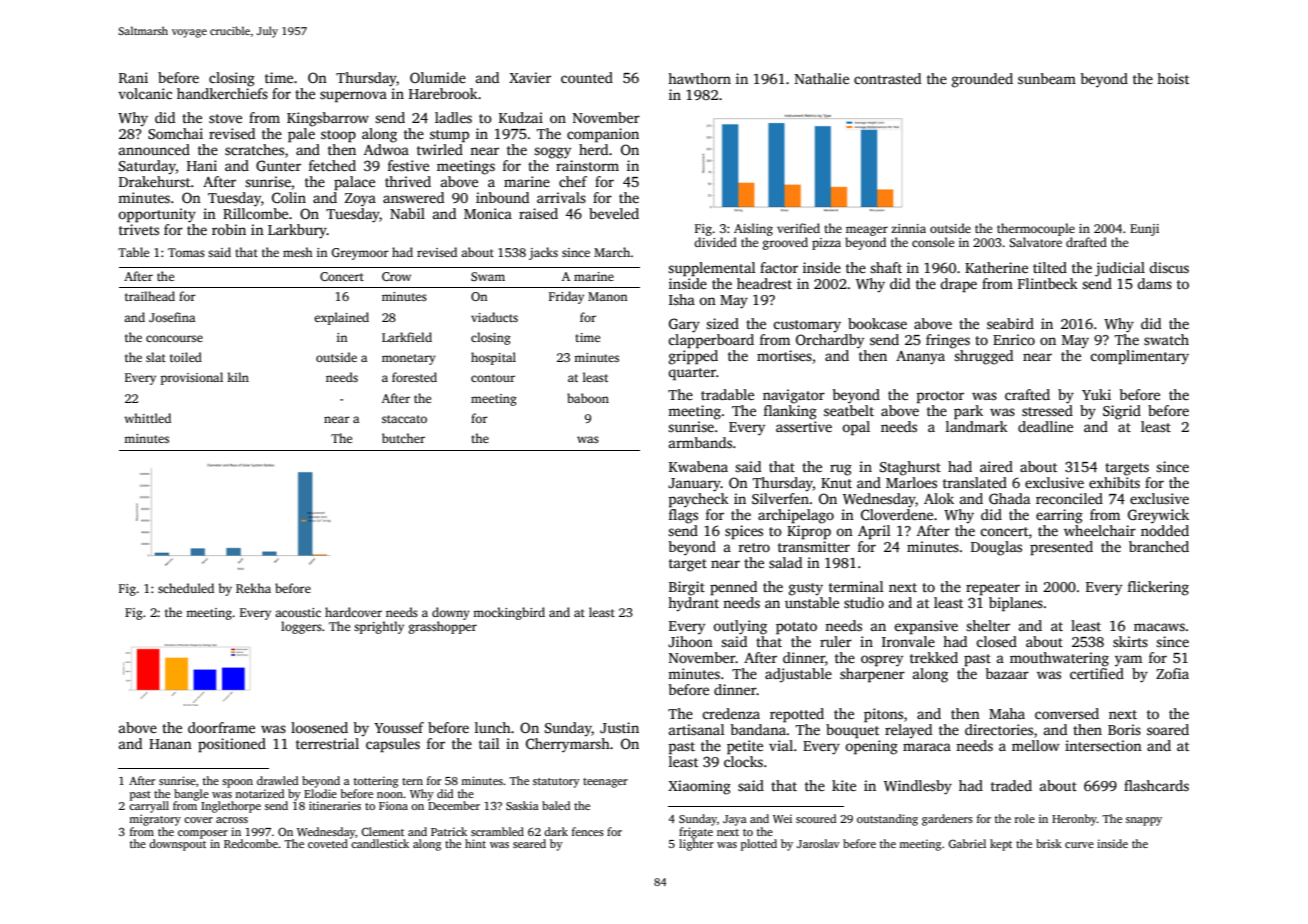 The height and width of the page is (924, 1308). Describe the element at coordinates (735, 820) in the page. I see `Jaya` at that location.
